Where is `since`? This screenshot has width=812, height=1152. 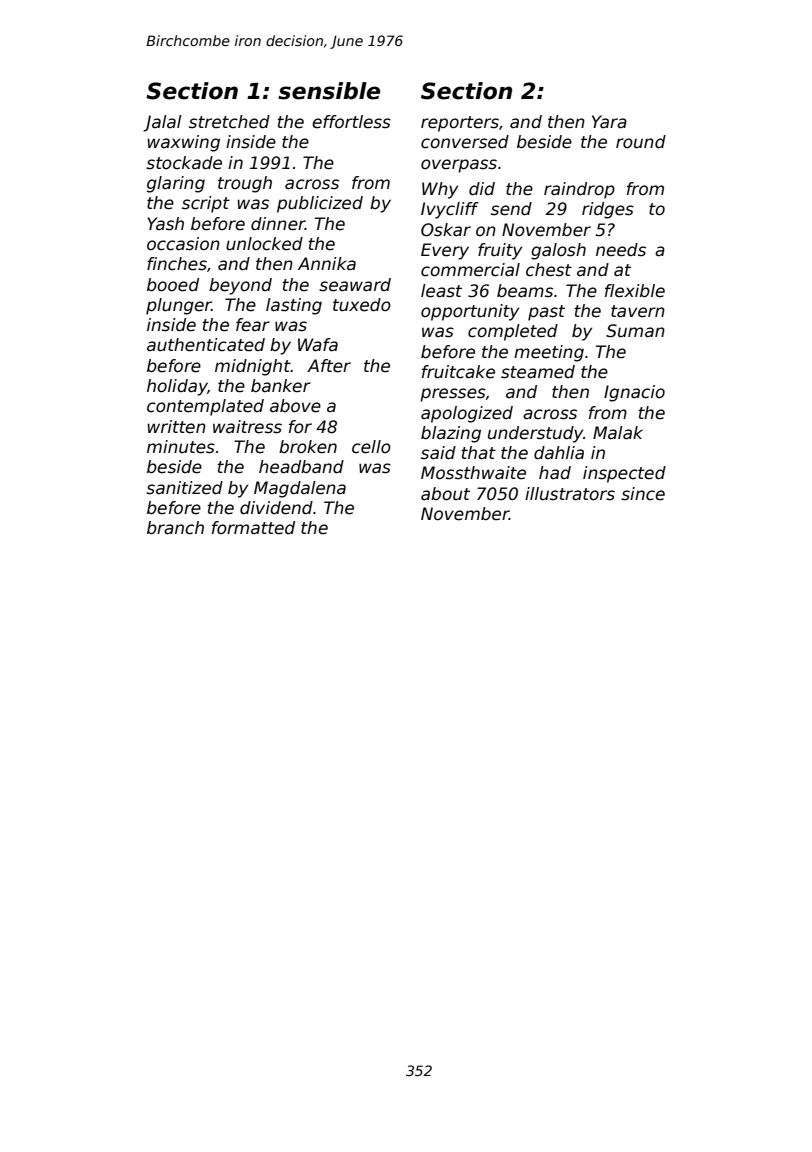
since is located at coordinates (643, 494).
